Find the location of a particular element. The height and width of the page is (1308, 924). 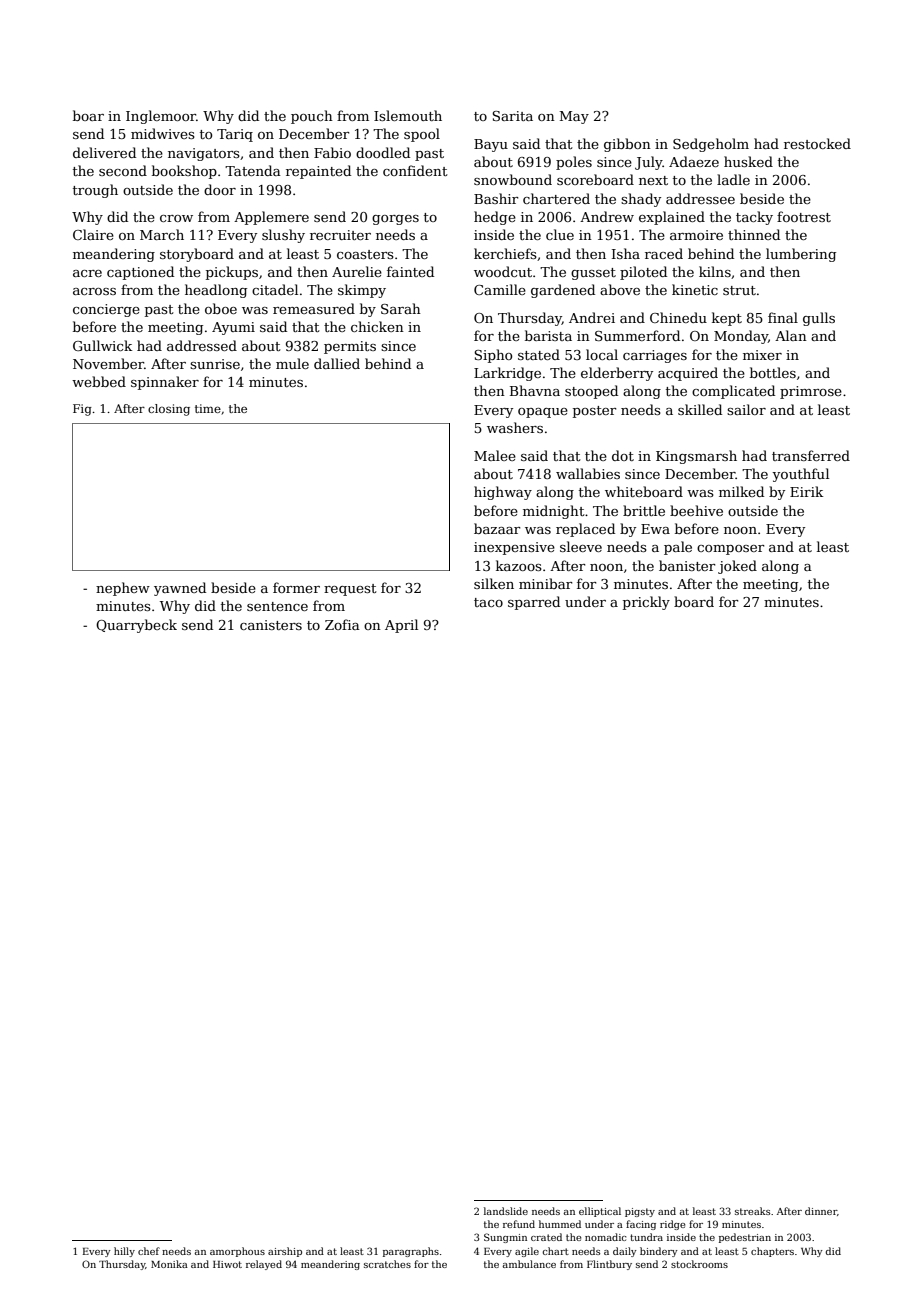

prickly is located at coordinates (646, 603).
